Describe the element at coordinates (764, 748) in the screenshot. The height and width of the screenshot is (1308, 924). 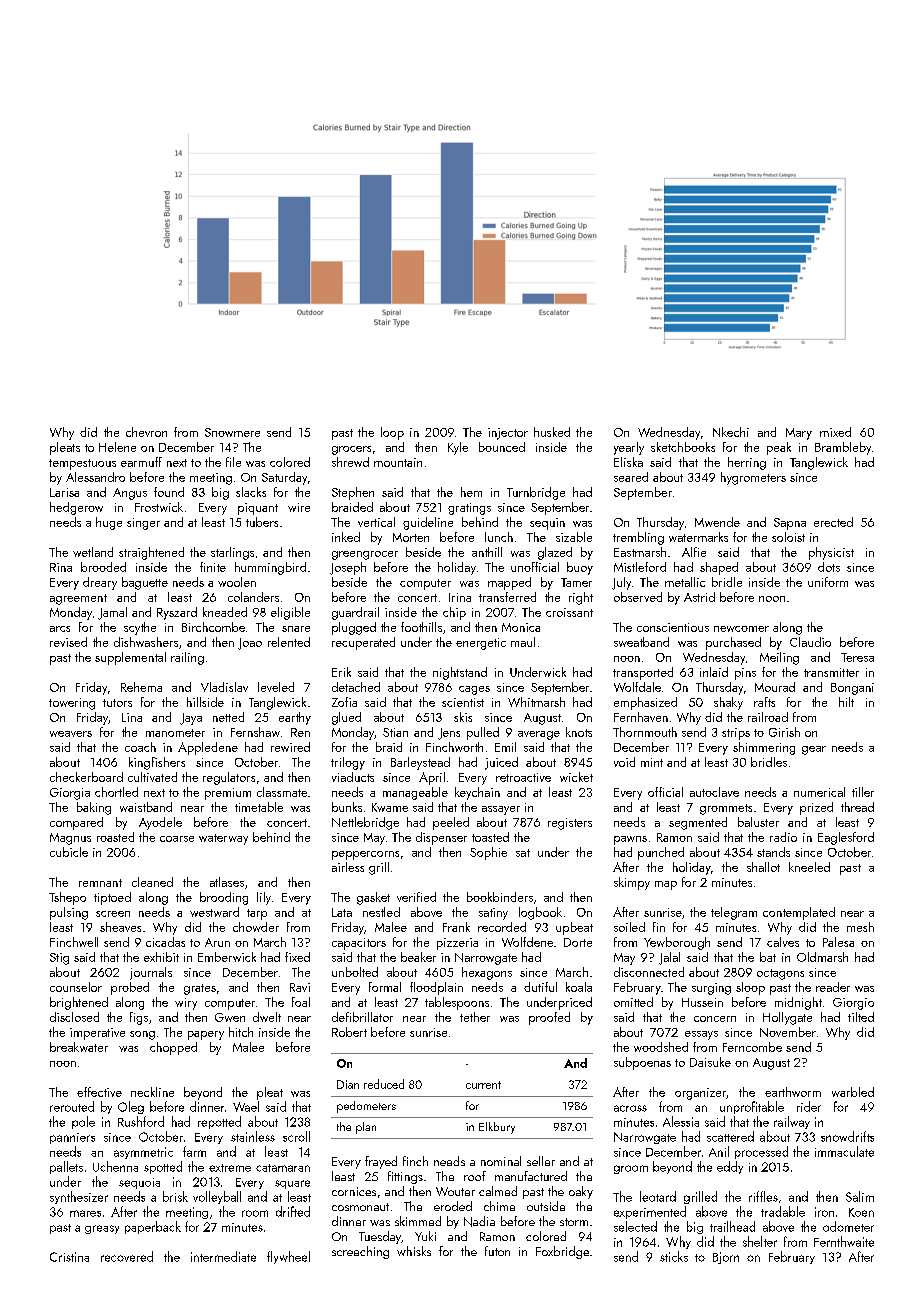
I see `shimmering` at that location.
